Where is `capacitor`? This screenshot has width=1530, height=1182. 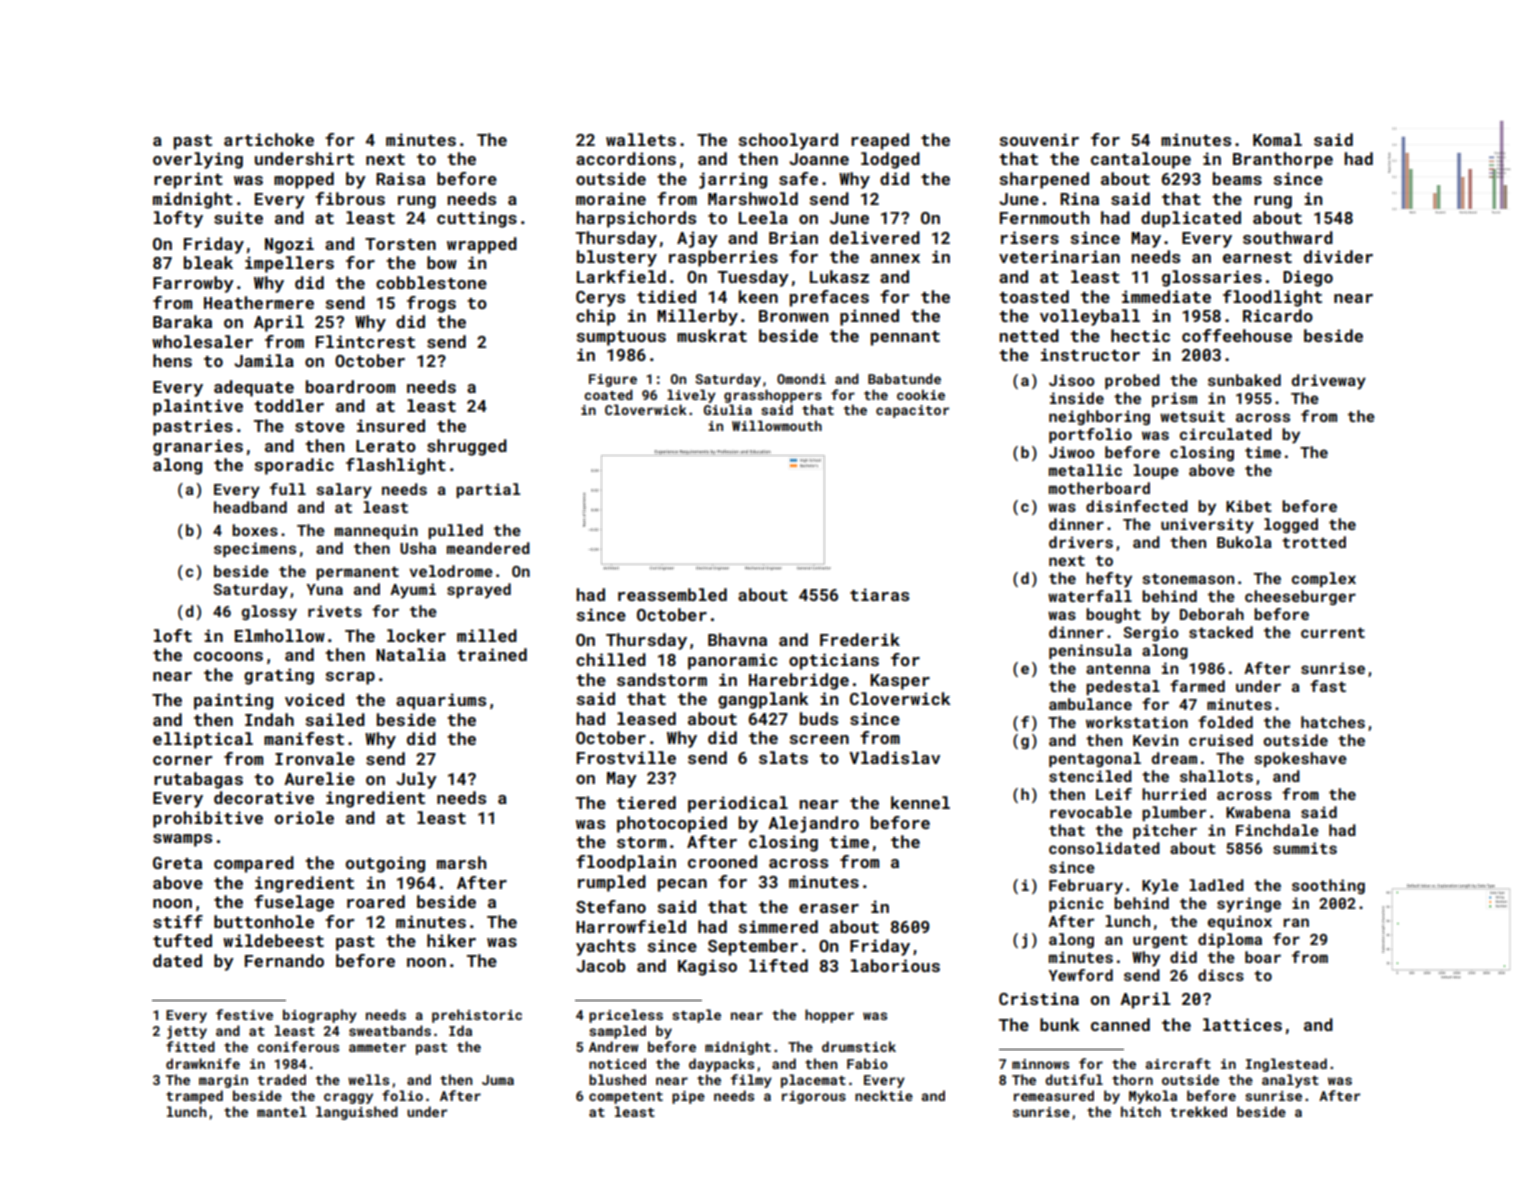
capacitor is located at coordinates (912, 411).
